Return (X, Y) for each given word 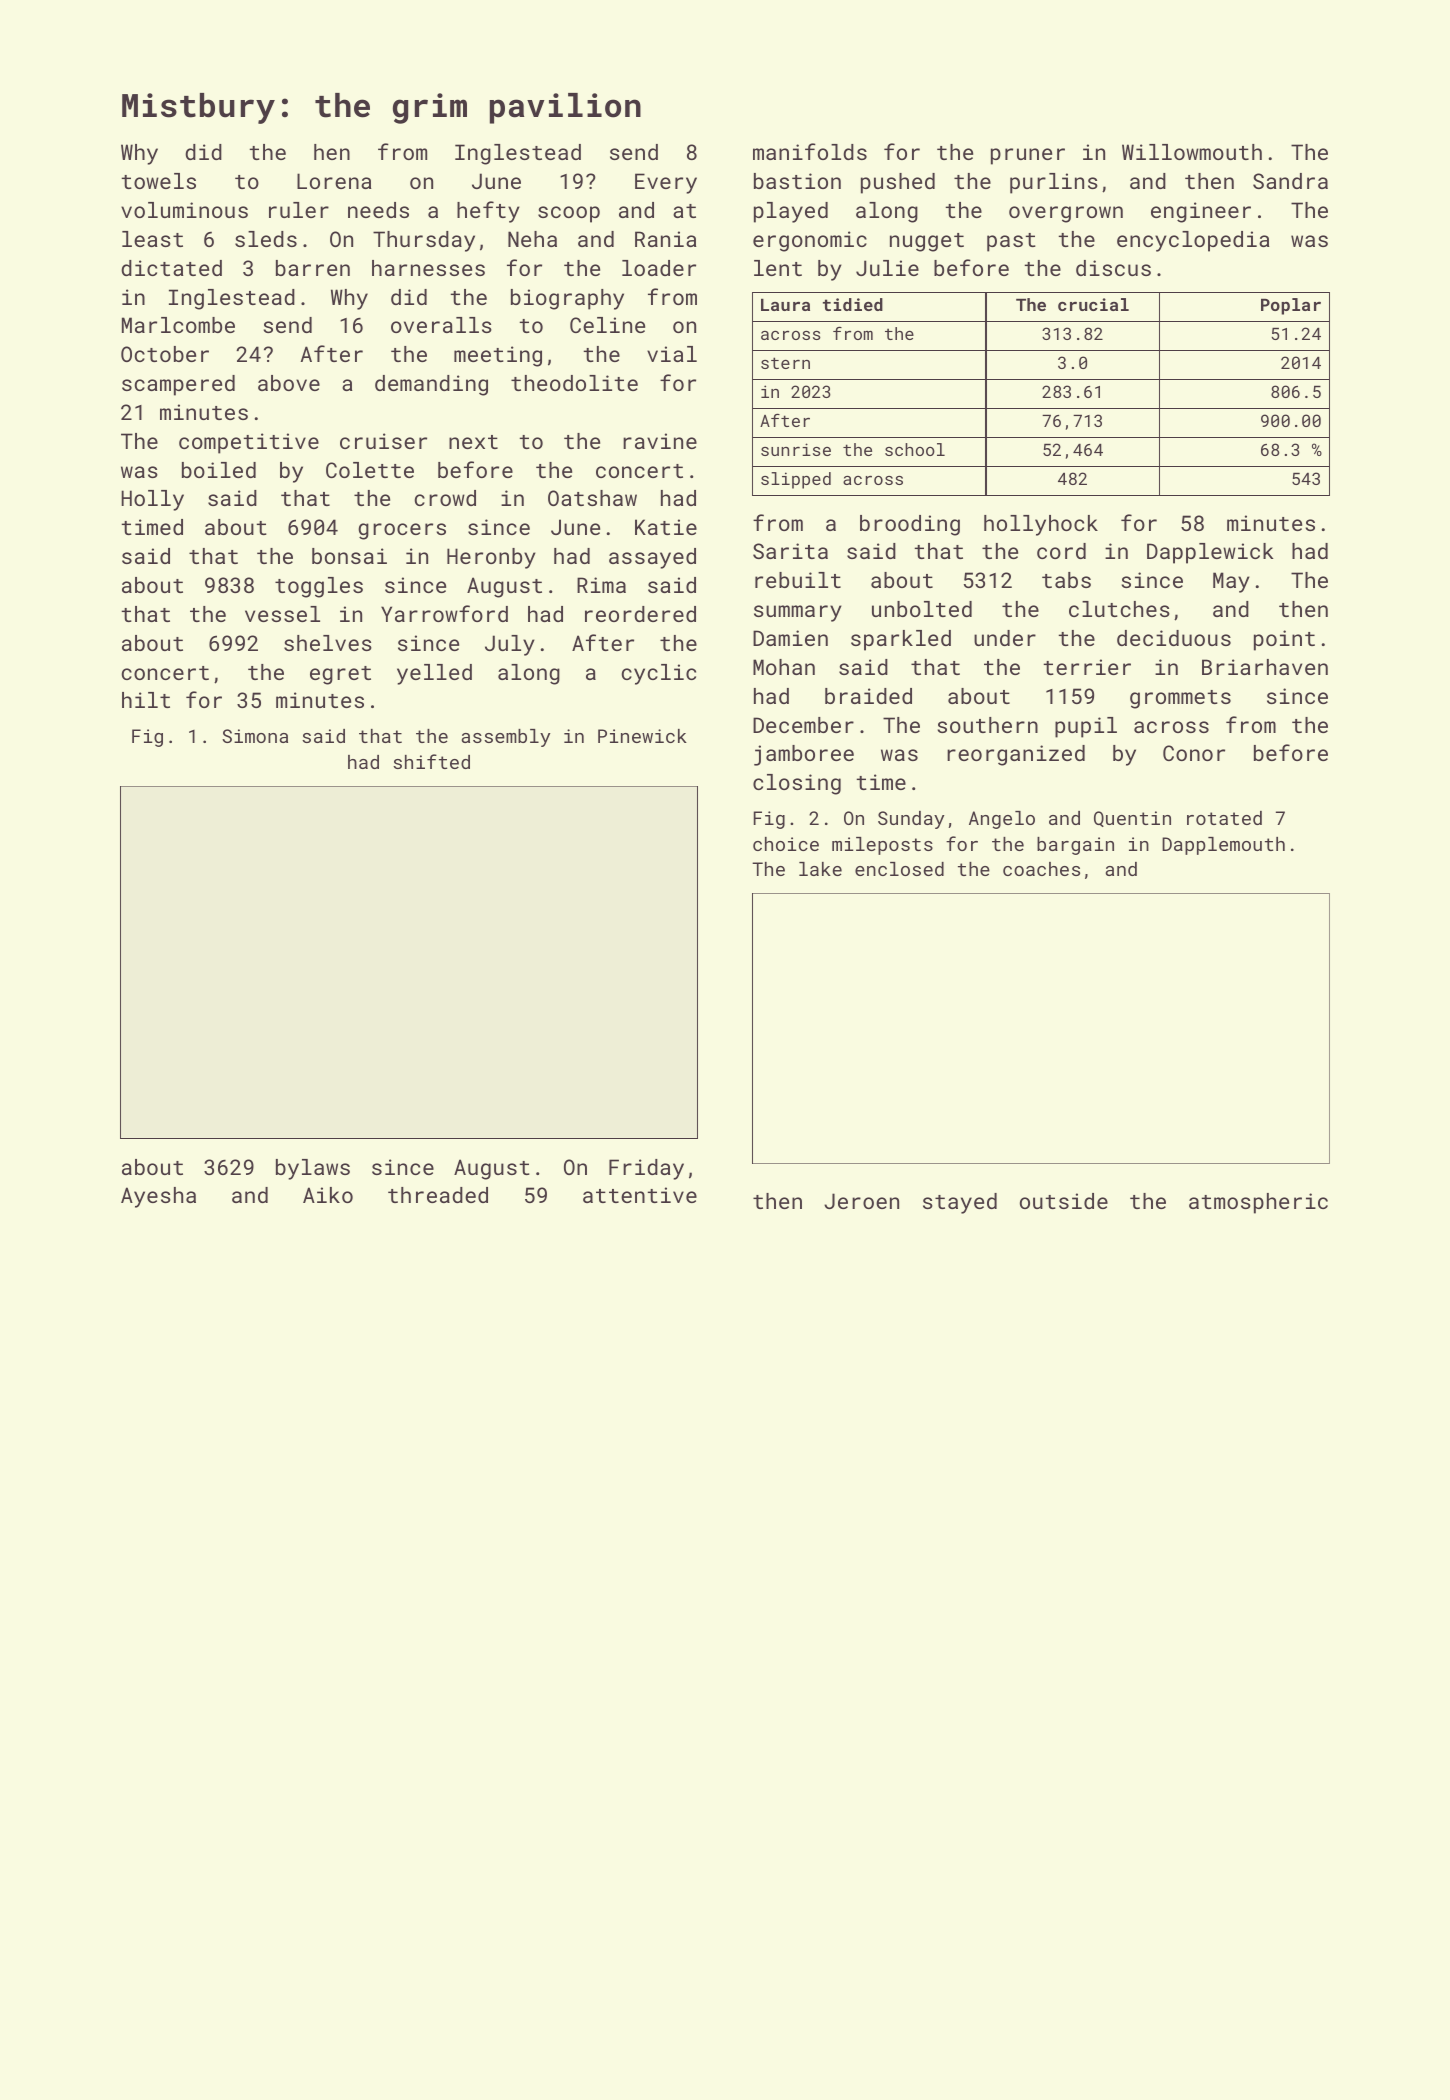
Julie (887, 268)
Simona (255, 736)
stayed (960, 1203)
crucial (1093, 304)
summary (798, 613)
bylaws (313, 1169)
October (165, 354)
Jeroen (861, 1201)
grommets (1180, 699)
